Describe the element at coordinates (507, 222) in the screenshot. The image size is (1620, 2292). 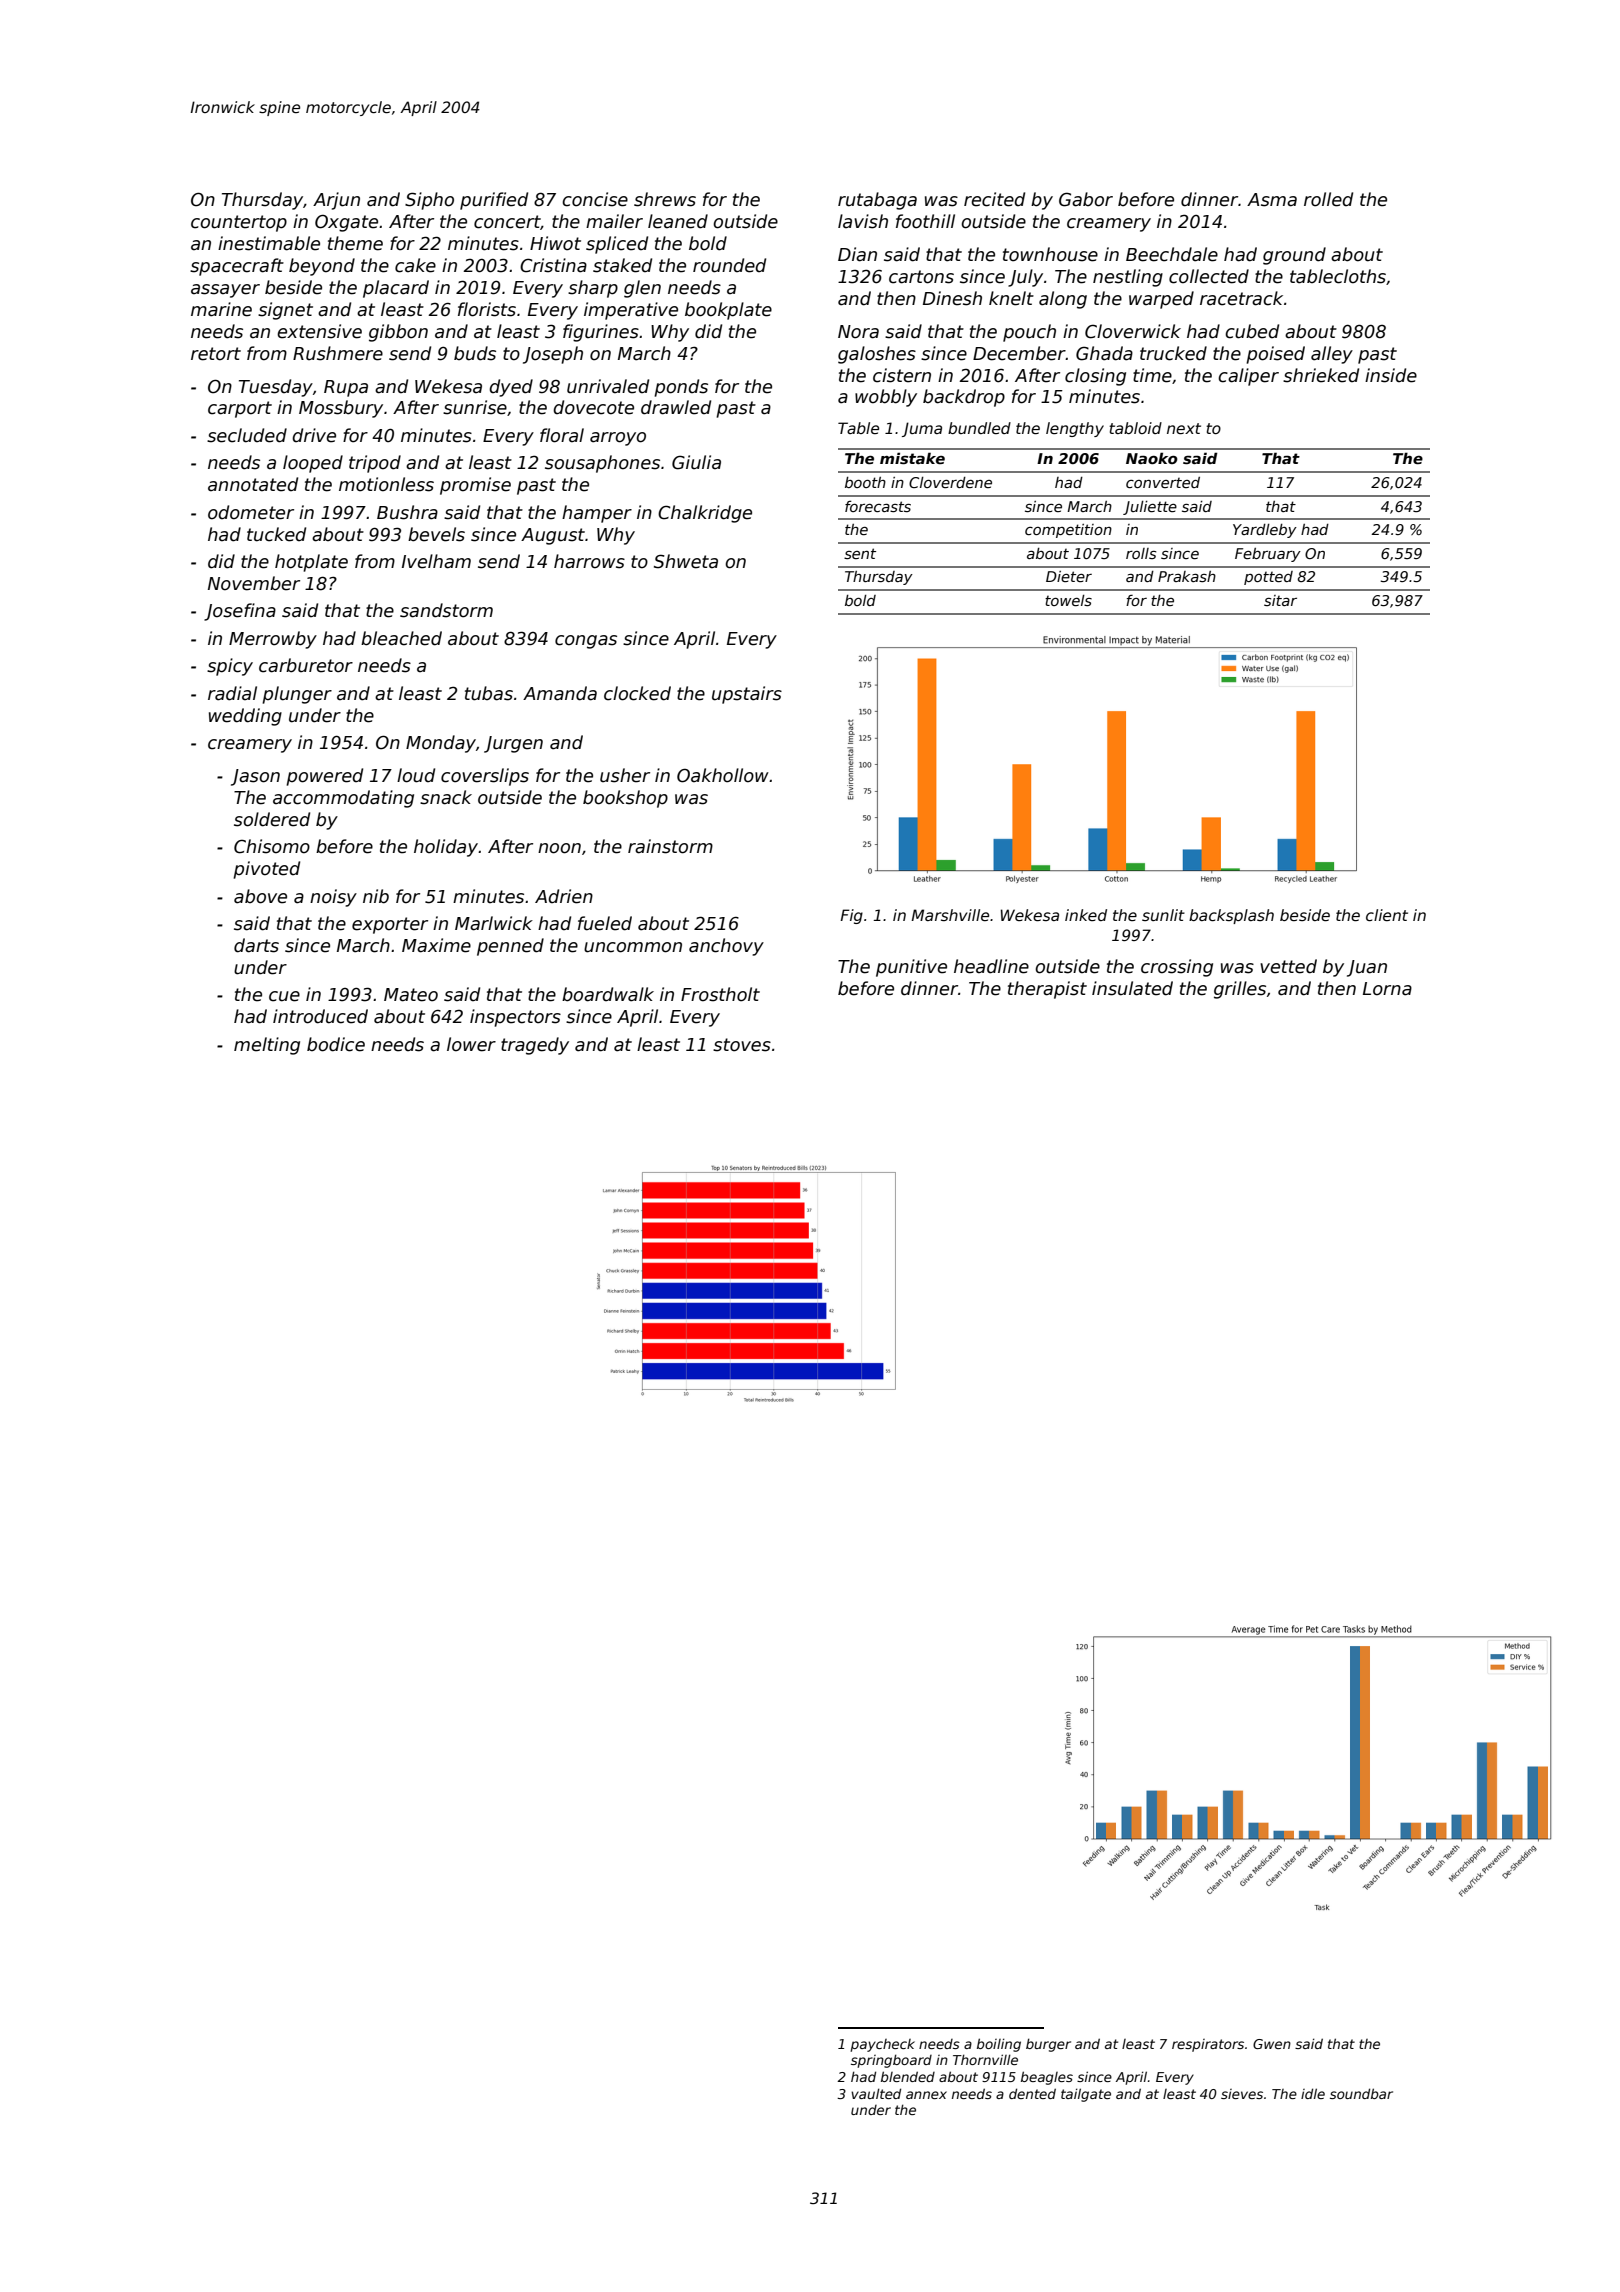
I see `concert` at that location.
